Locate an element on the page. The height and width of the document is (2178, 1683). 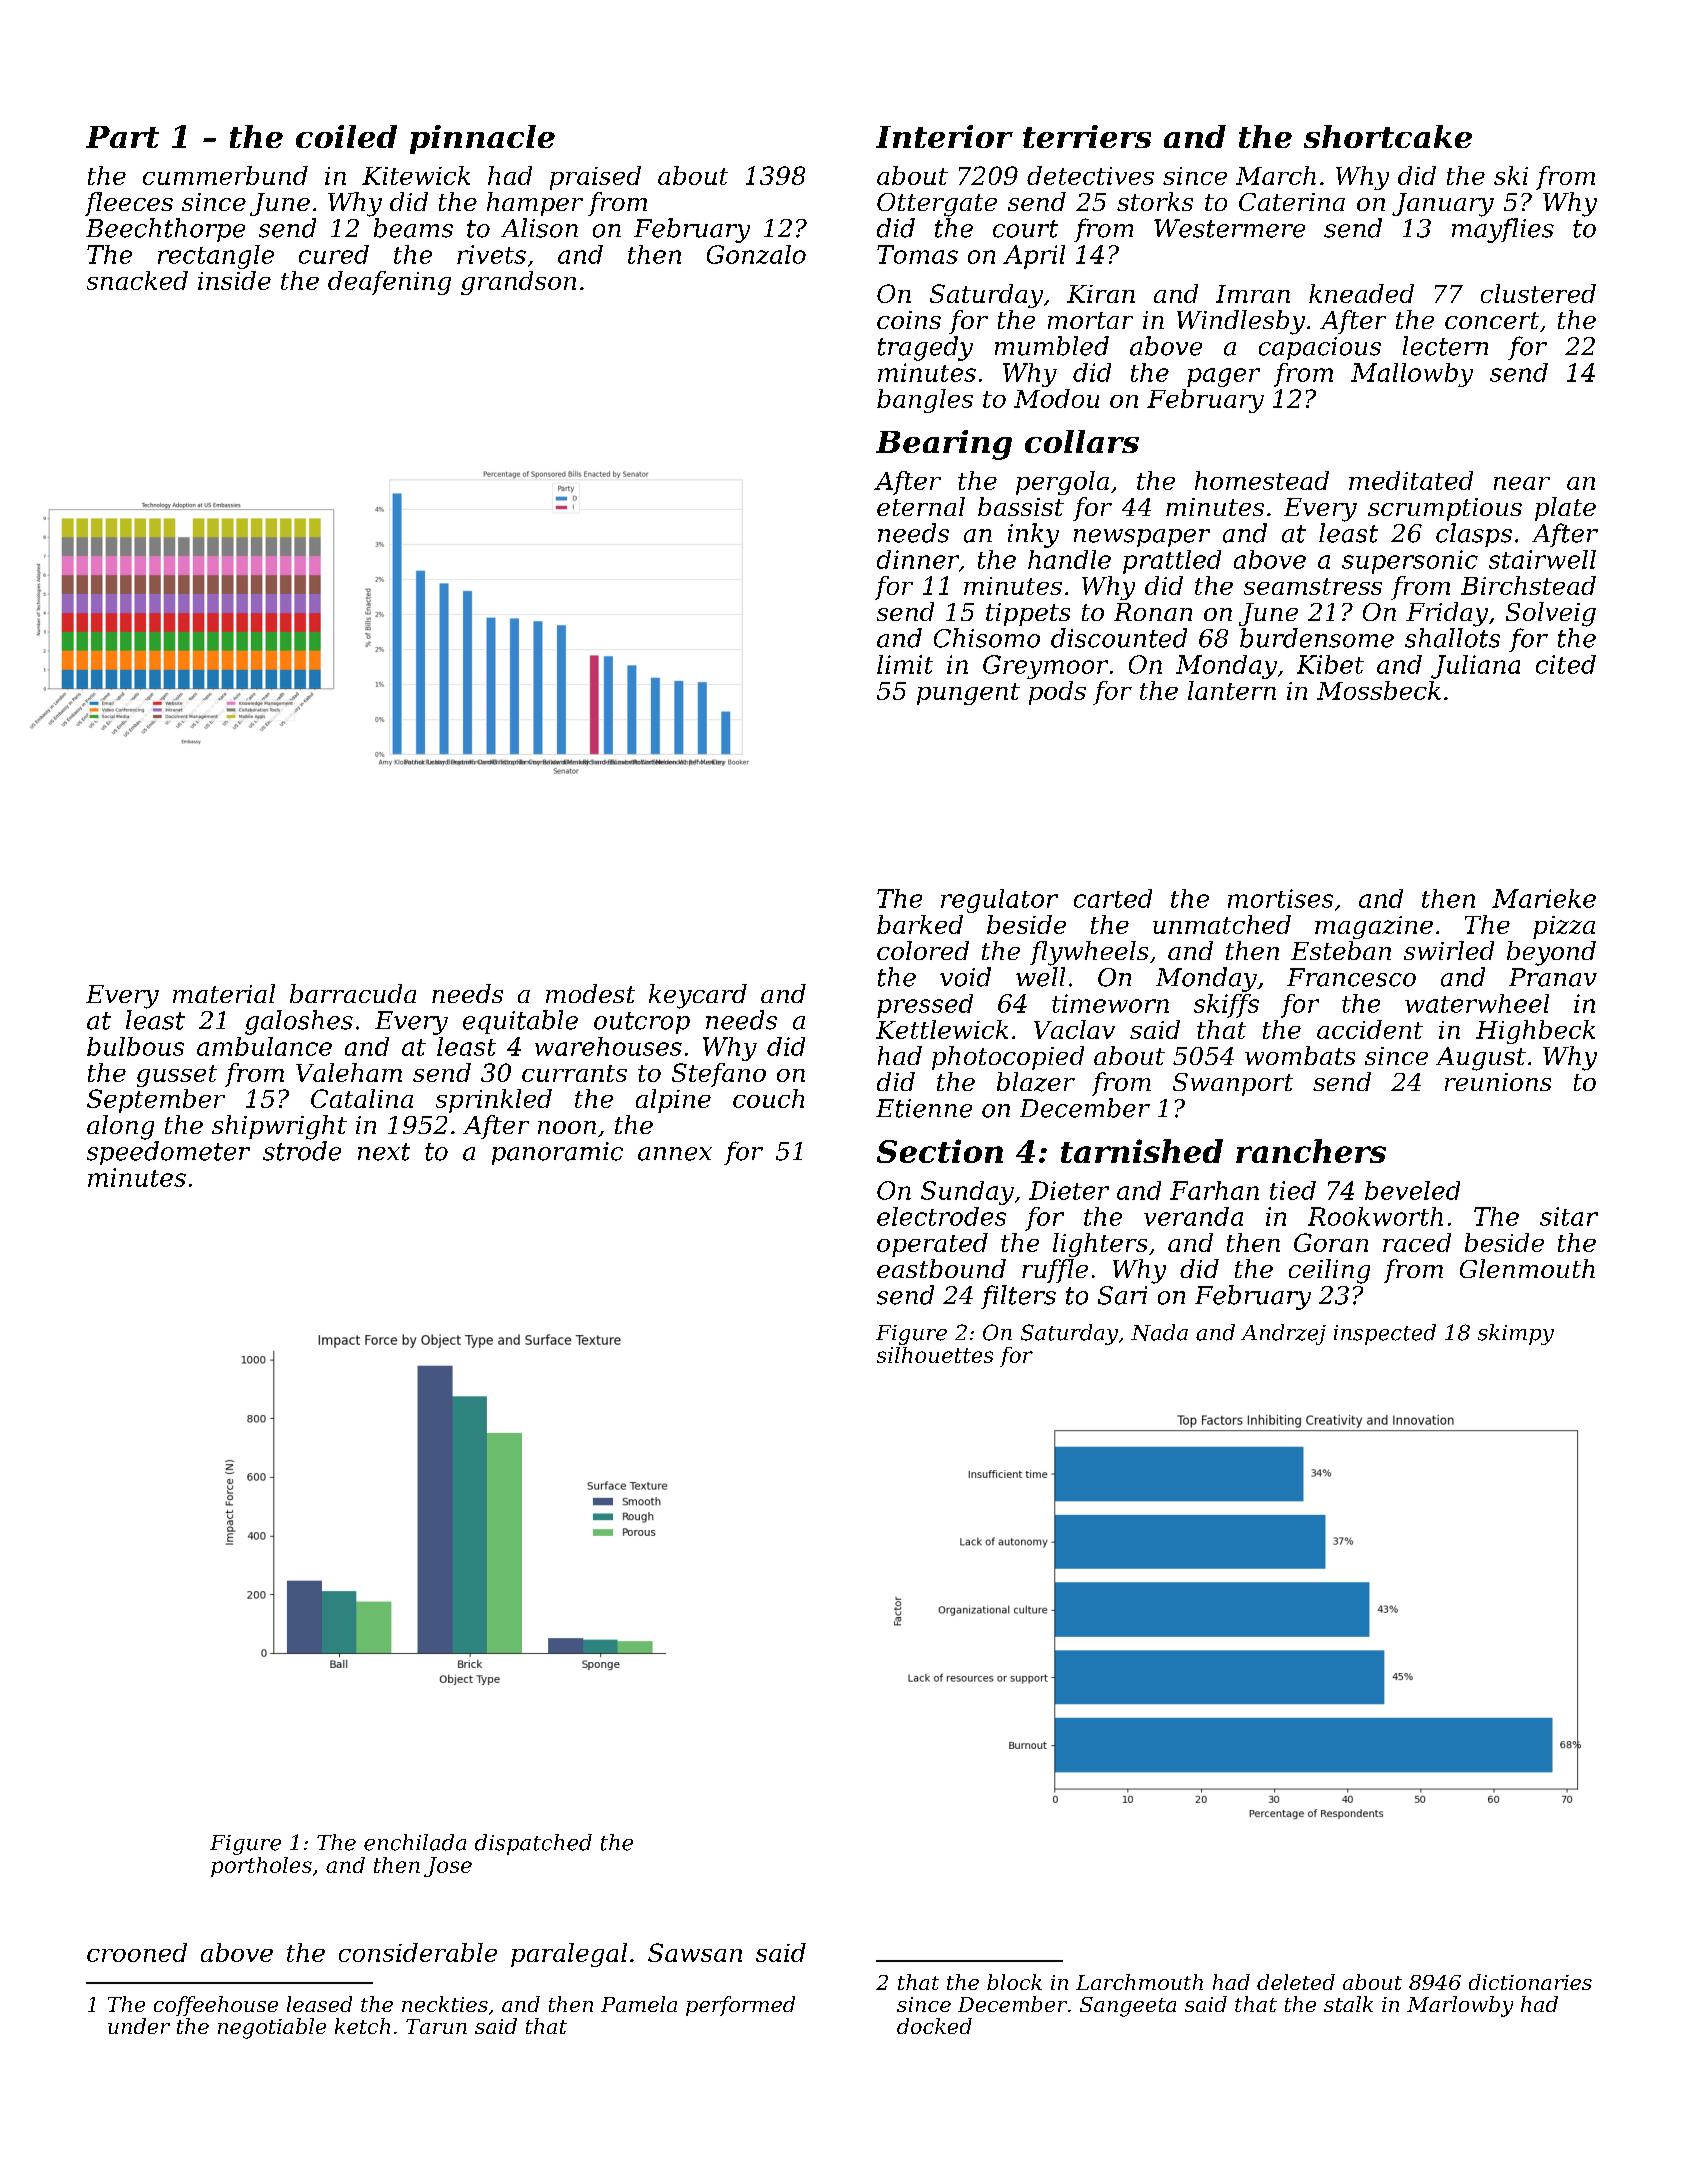
pods is located at coordinates (1057, 693).
